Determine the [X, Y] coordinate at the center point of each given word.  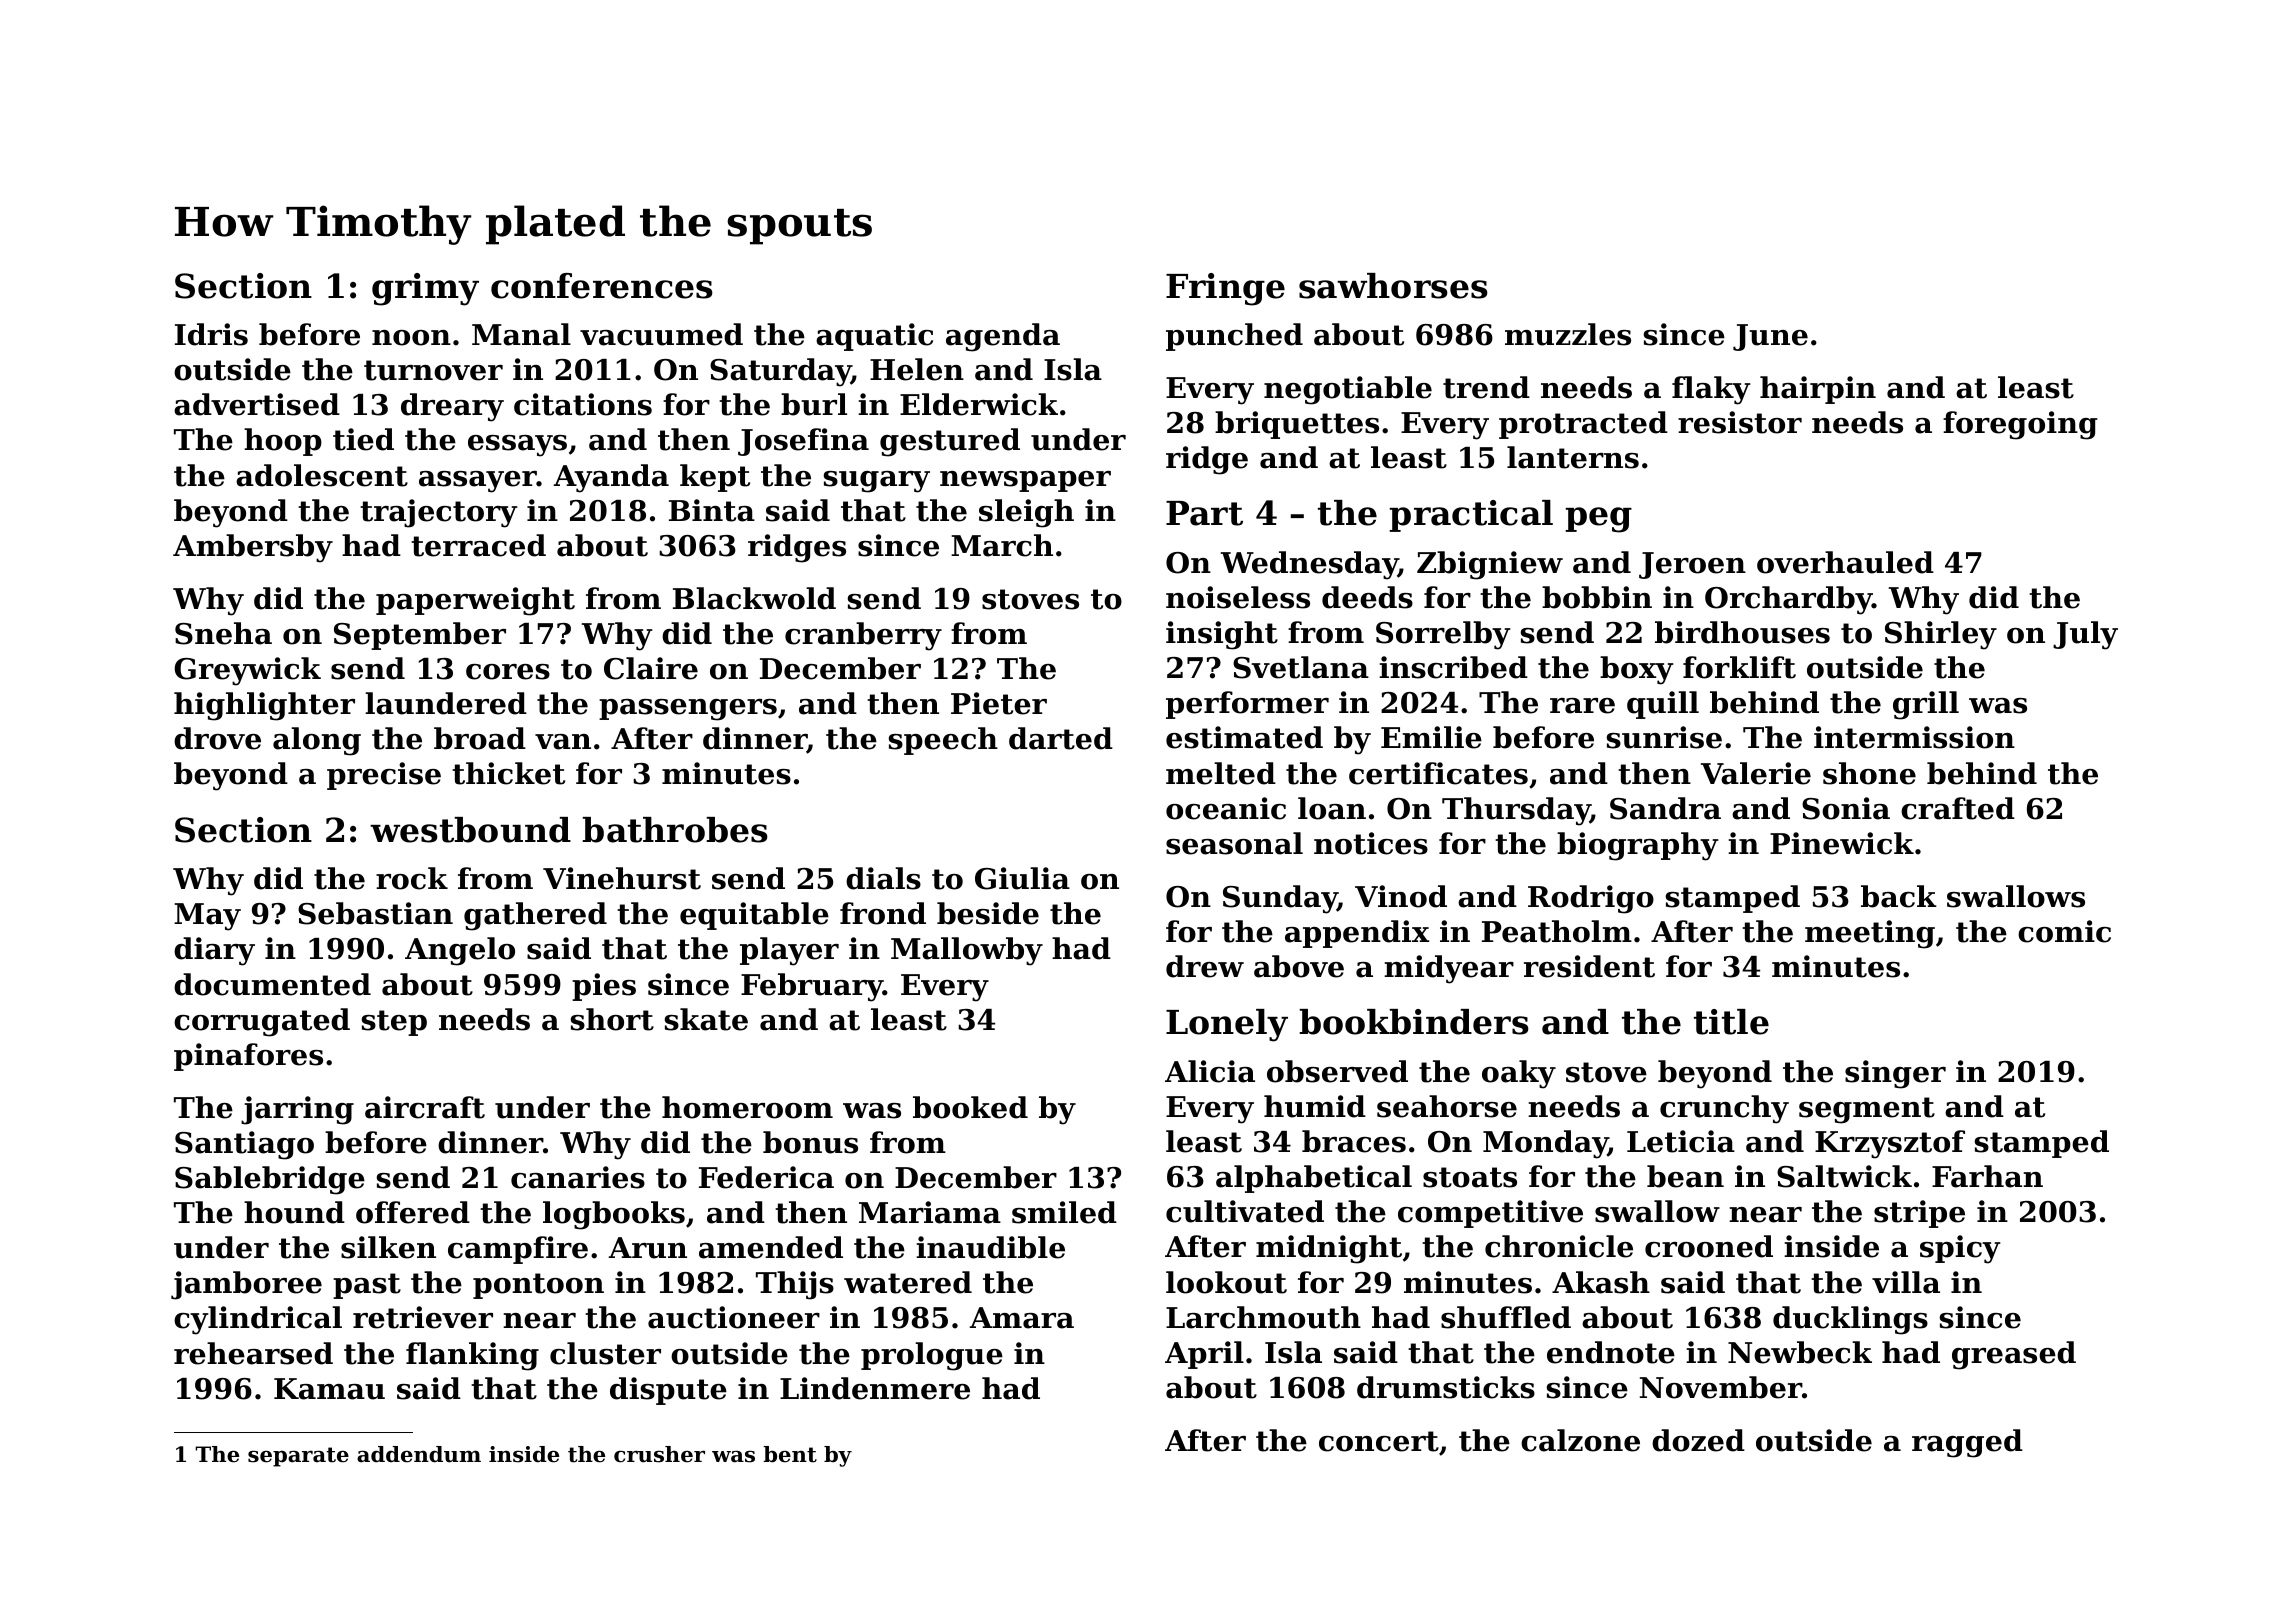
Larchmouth [1263, 1317]
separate [298, 1457]
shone [1869, 773]
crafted [1958, 808]
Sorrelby [1443, 635]
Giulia [1022, 878]
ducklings [1850, 1320]
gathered [535, 916]
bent [790, 1454]
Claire [651, 668]
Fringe [1225, 289]
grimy [425, 289]
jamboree [246, 1285]
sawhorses [1393, 286]
